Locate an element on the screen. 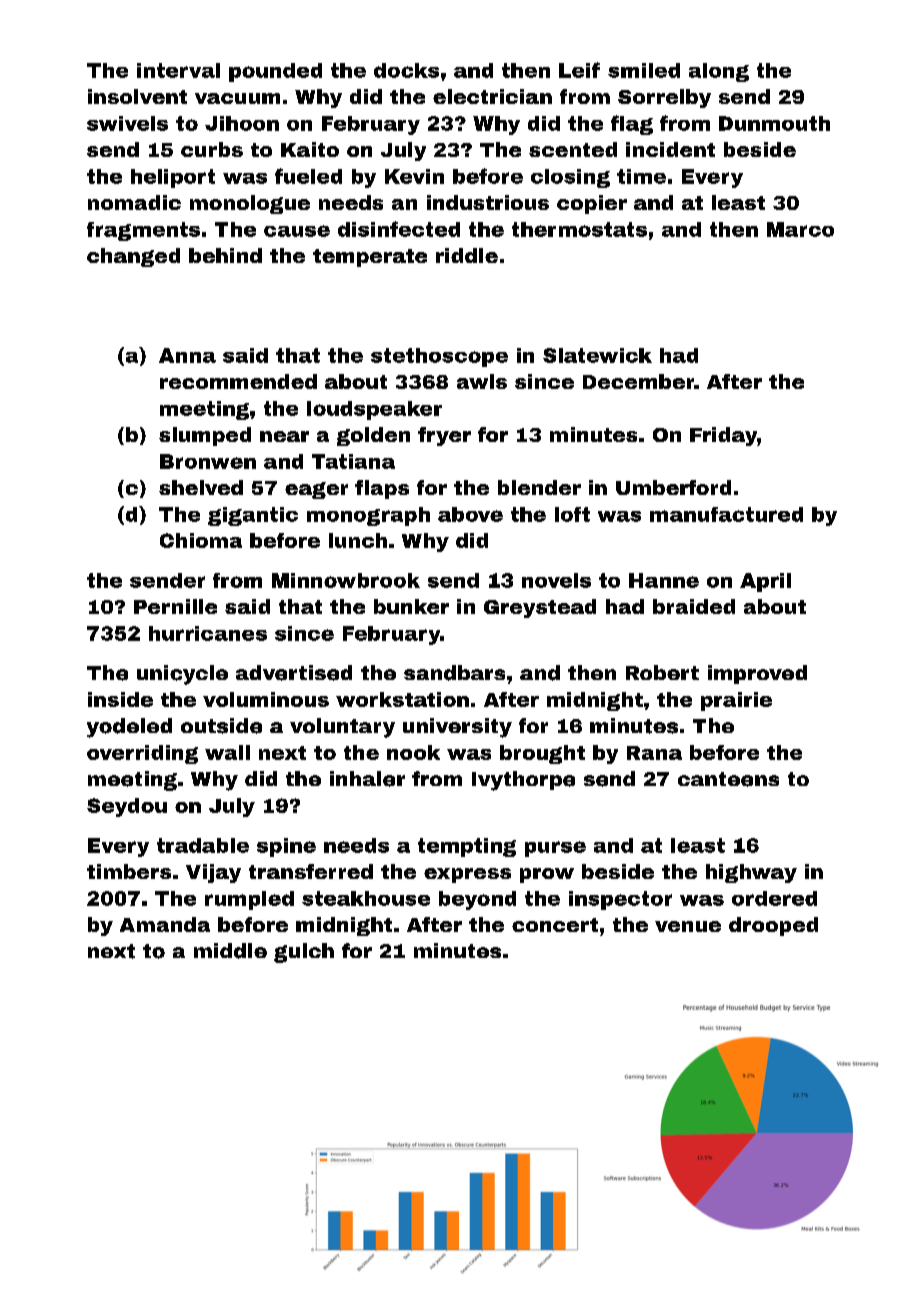  time is located at coordinates (641, 176).
